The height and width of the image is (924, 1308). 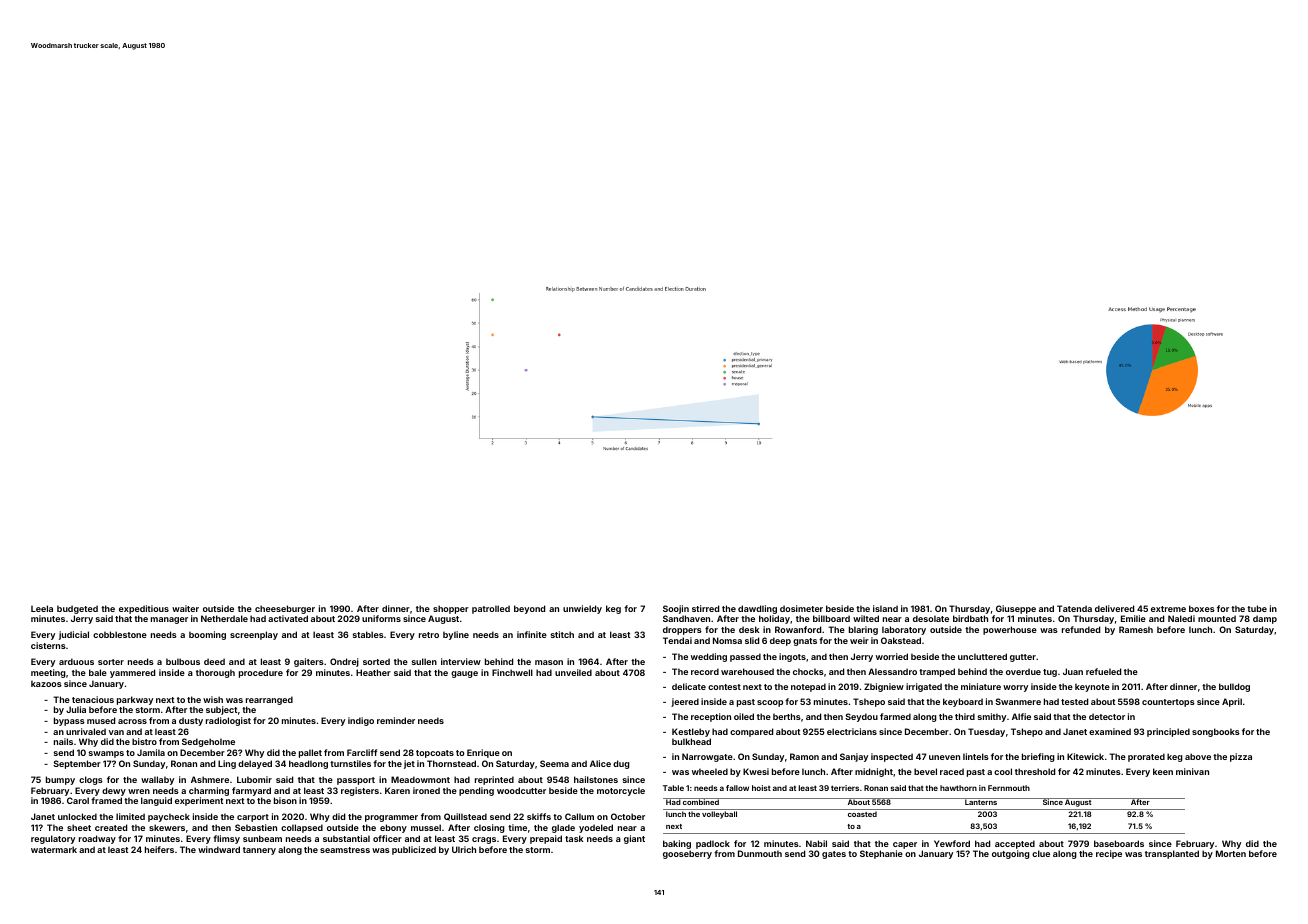 I want to click on baseboards, so click(x=1119, y=843).
